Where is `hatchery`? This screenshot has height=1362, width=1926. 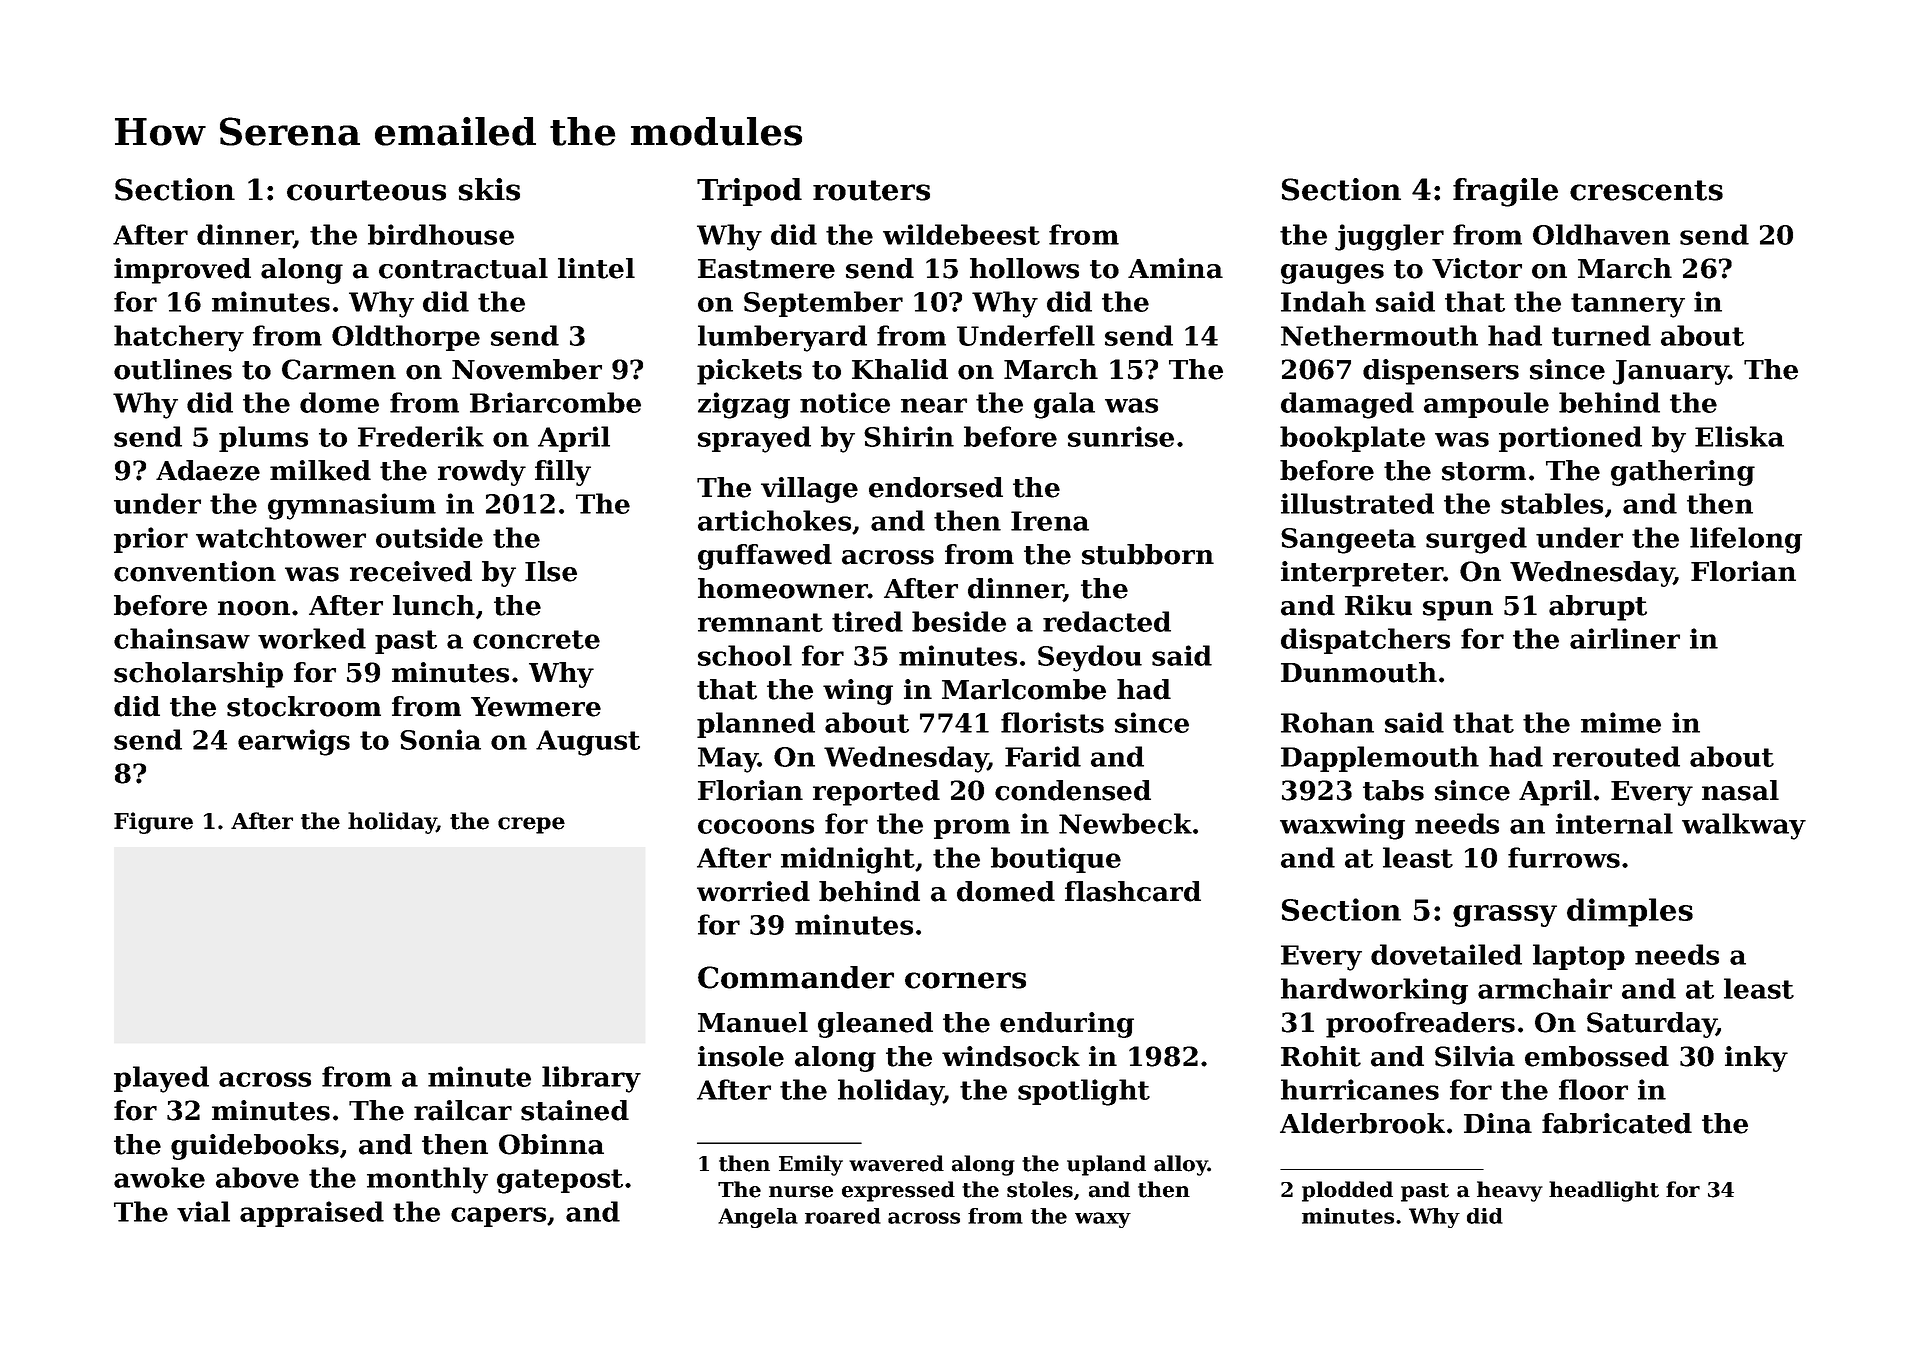 hatchery is located at coordinates (179, 338).
